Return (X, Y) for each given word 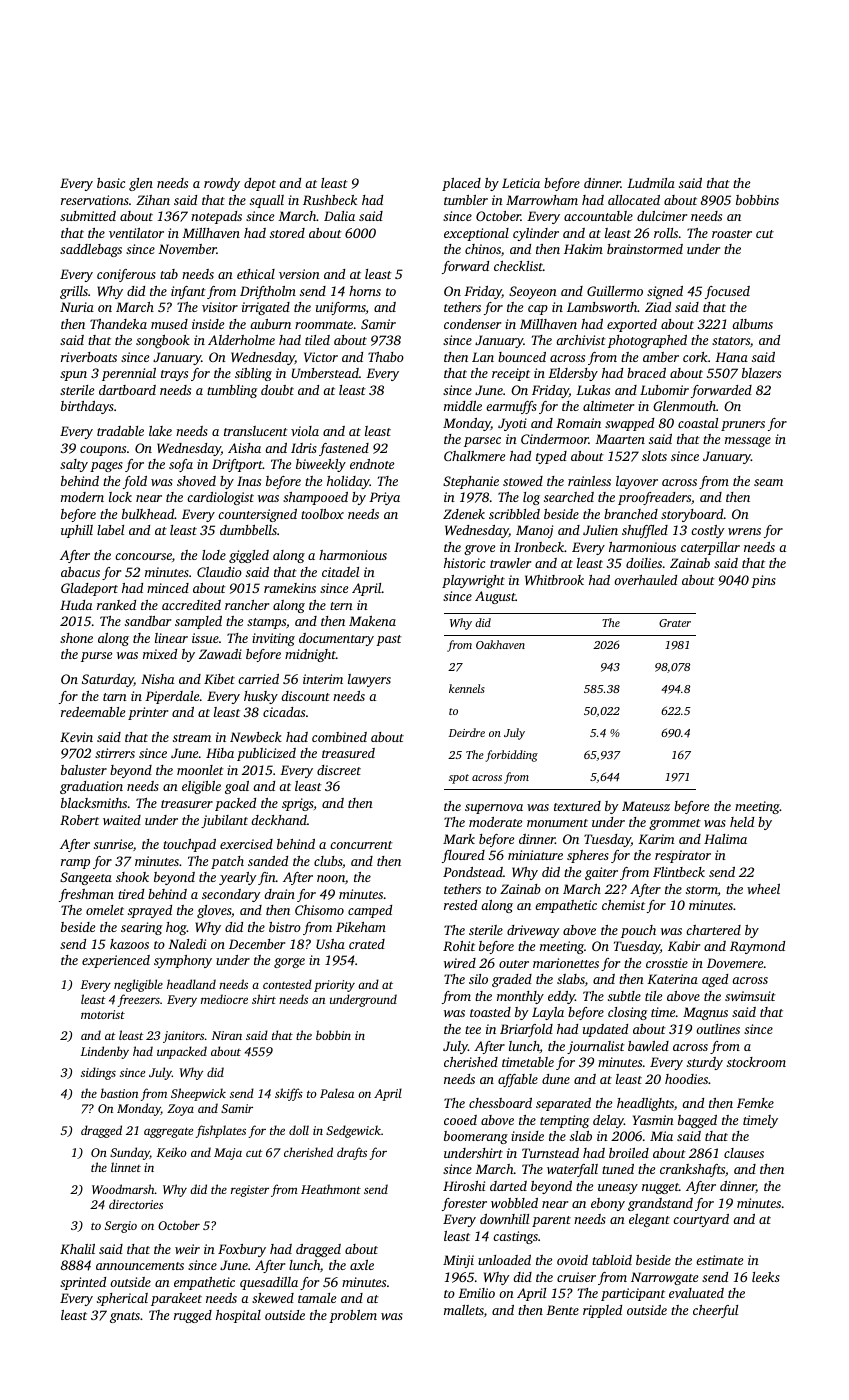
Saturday (108, 680)
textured (577, 806)
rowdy (222, 184)
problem (353, 1316)
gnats (125, 1317)
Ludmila (651, 183)
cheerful (715, 1311)
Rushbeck (330, 200)
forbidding (511, 756)
